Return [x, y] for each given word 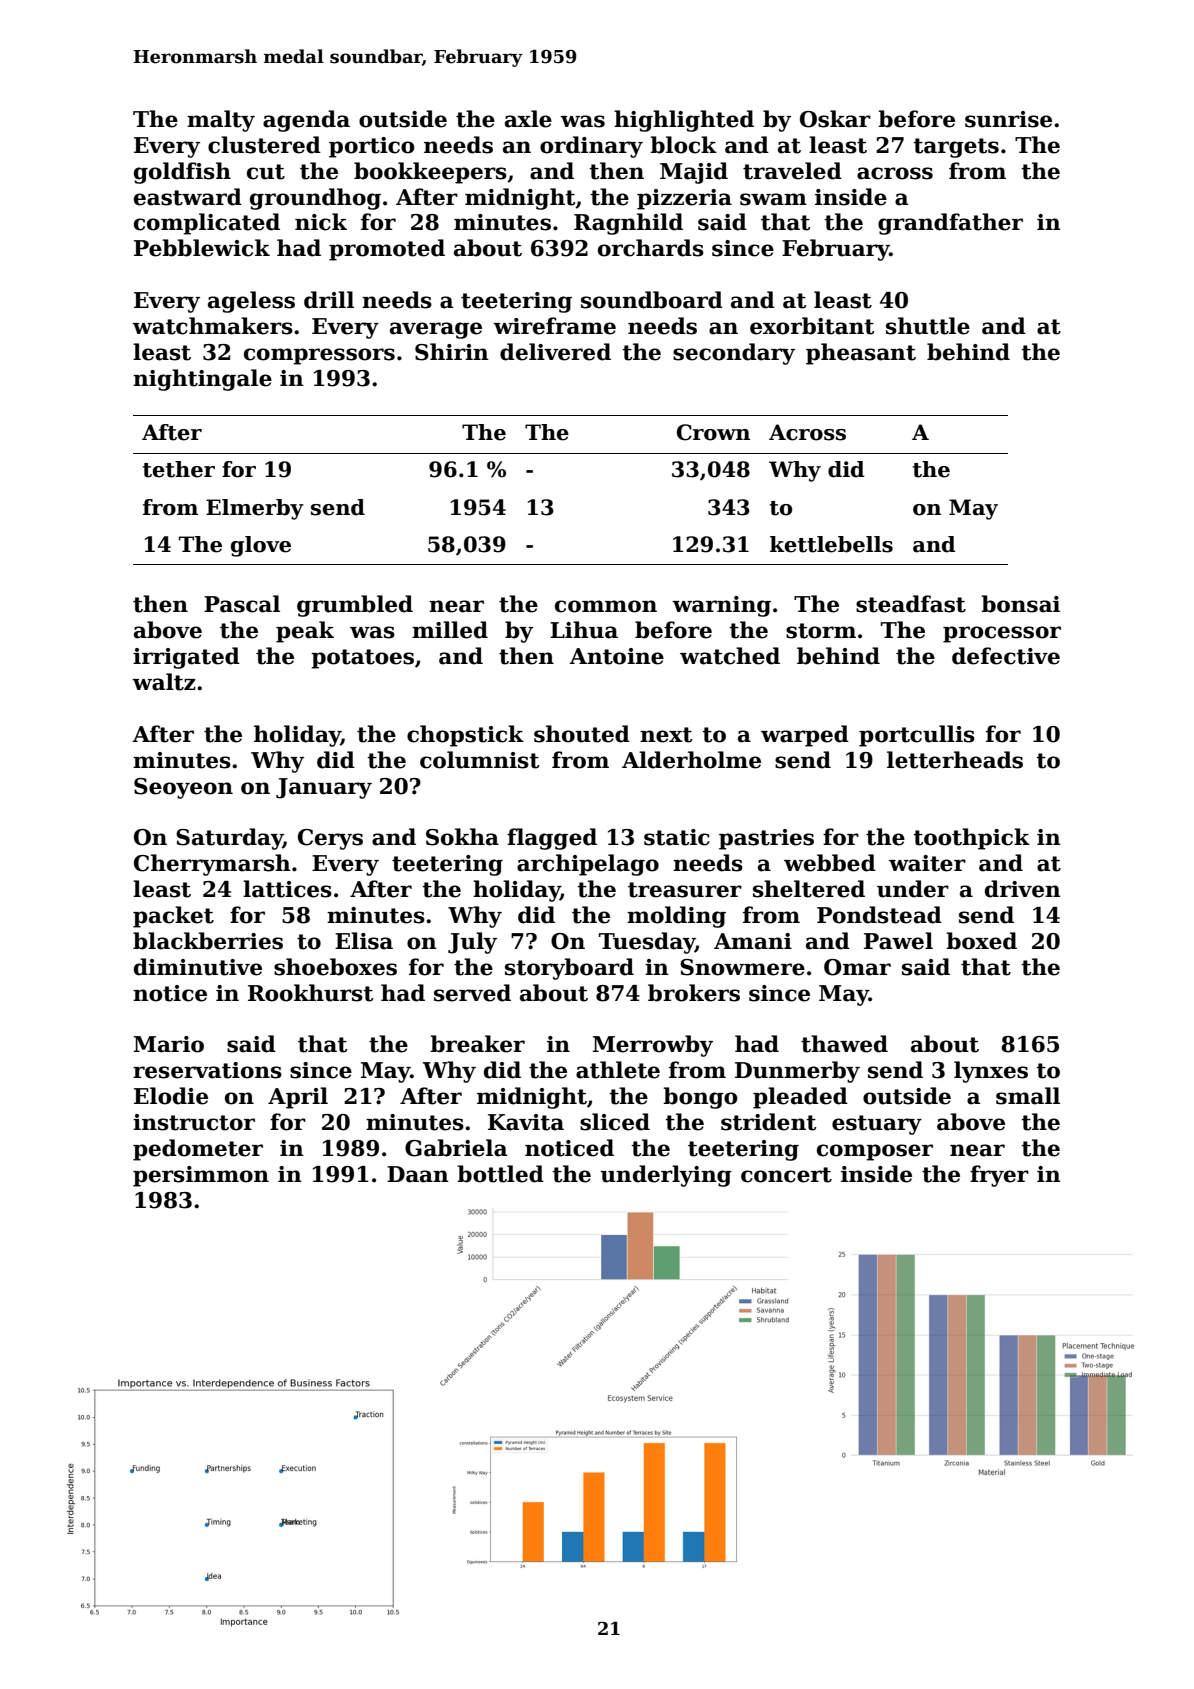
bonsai [1020, 604]
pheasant [861, 354]
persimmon [201, 1176]
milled [450, 630]
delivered [555, 352]
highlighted [684, 121]
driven [1023, 889]
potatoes [362, 659]
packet [173, 917]
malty [221, 121]
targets [956, 148]
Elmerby [255, 509]
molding [676, 917]
